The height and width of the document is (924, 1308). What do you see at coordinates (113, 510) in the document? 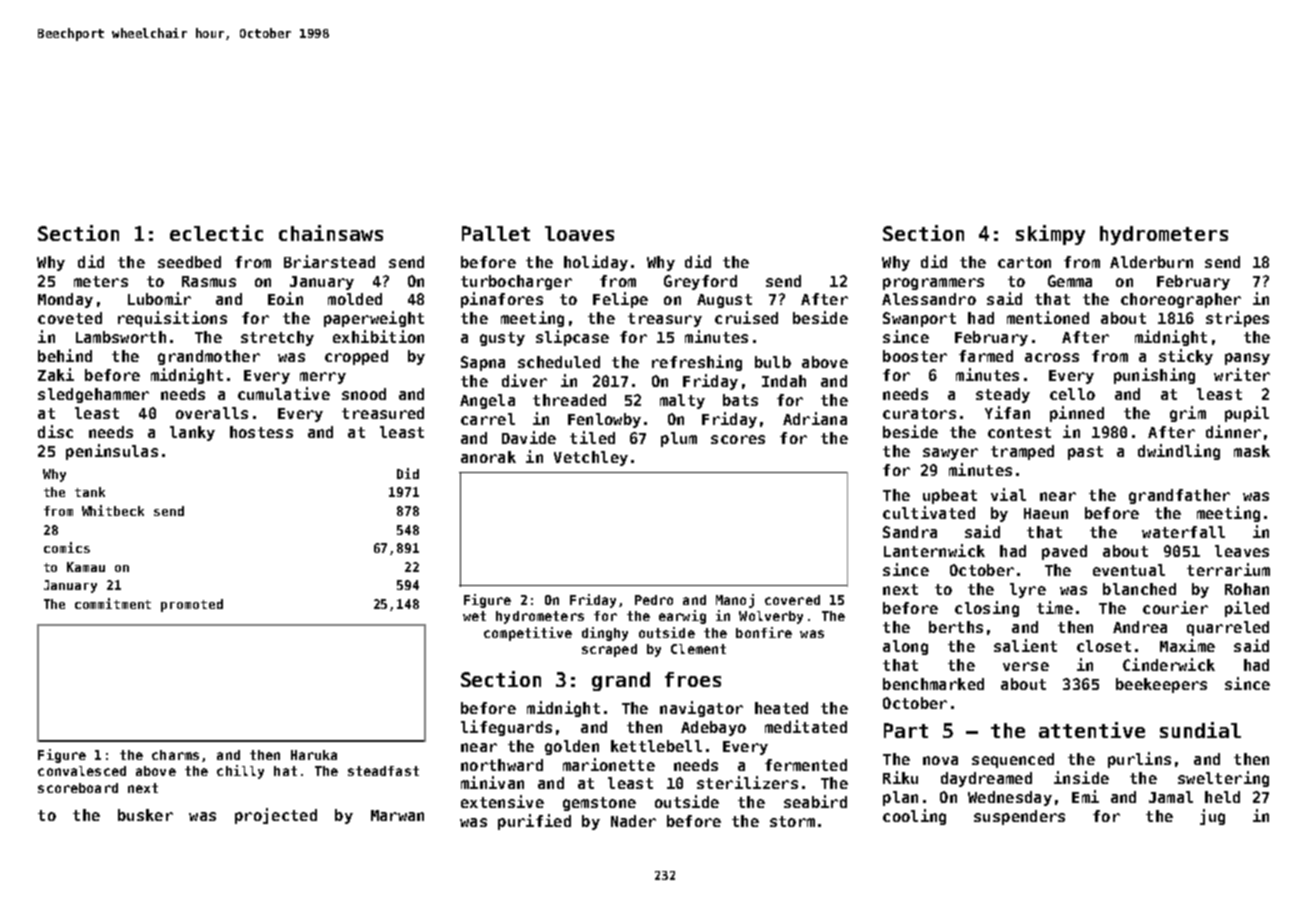
I see `Whitbeck` at bounding box center [113, 510].
